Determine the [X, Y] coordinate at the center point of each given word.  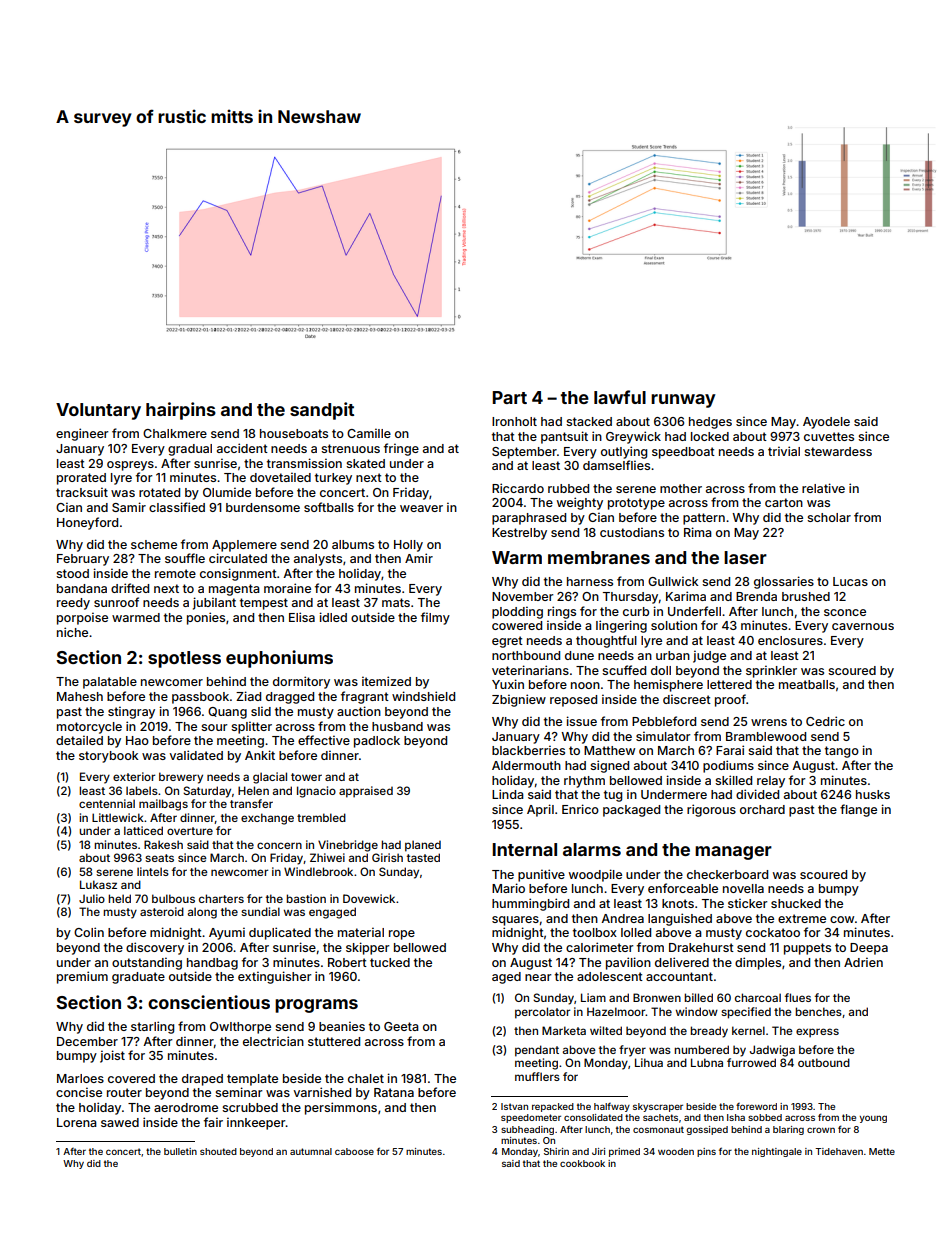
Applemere [244, 546]
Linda [508, 794]
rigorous [711, 810]
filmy [435, 618]
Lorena [77, 1122]
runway [683, 401]
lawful [620, 397]
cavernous [863, 626]
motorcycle [89, 728]
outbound [824, 1062]
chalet [366, 1078]
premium [82, 977]
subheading [527, 1130]
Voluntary [98, 411]
